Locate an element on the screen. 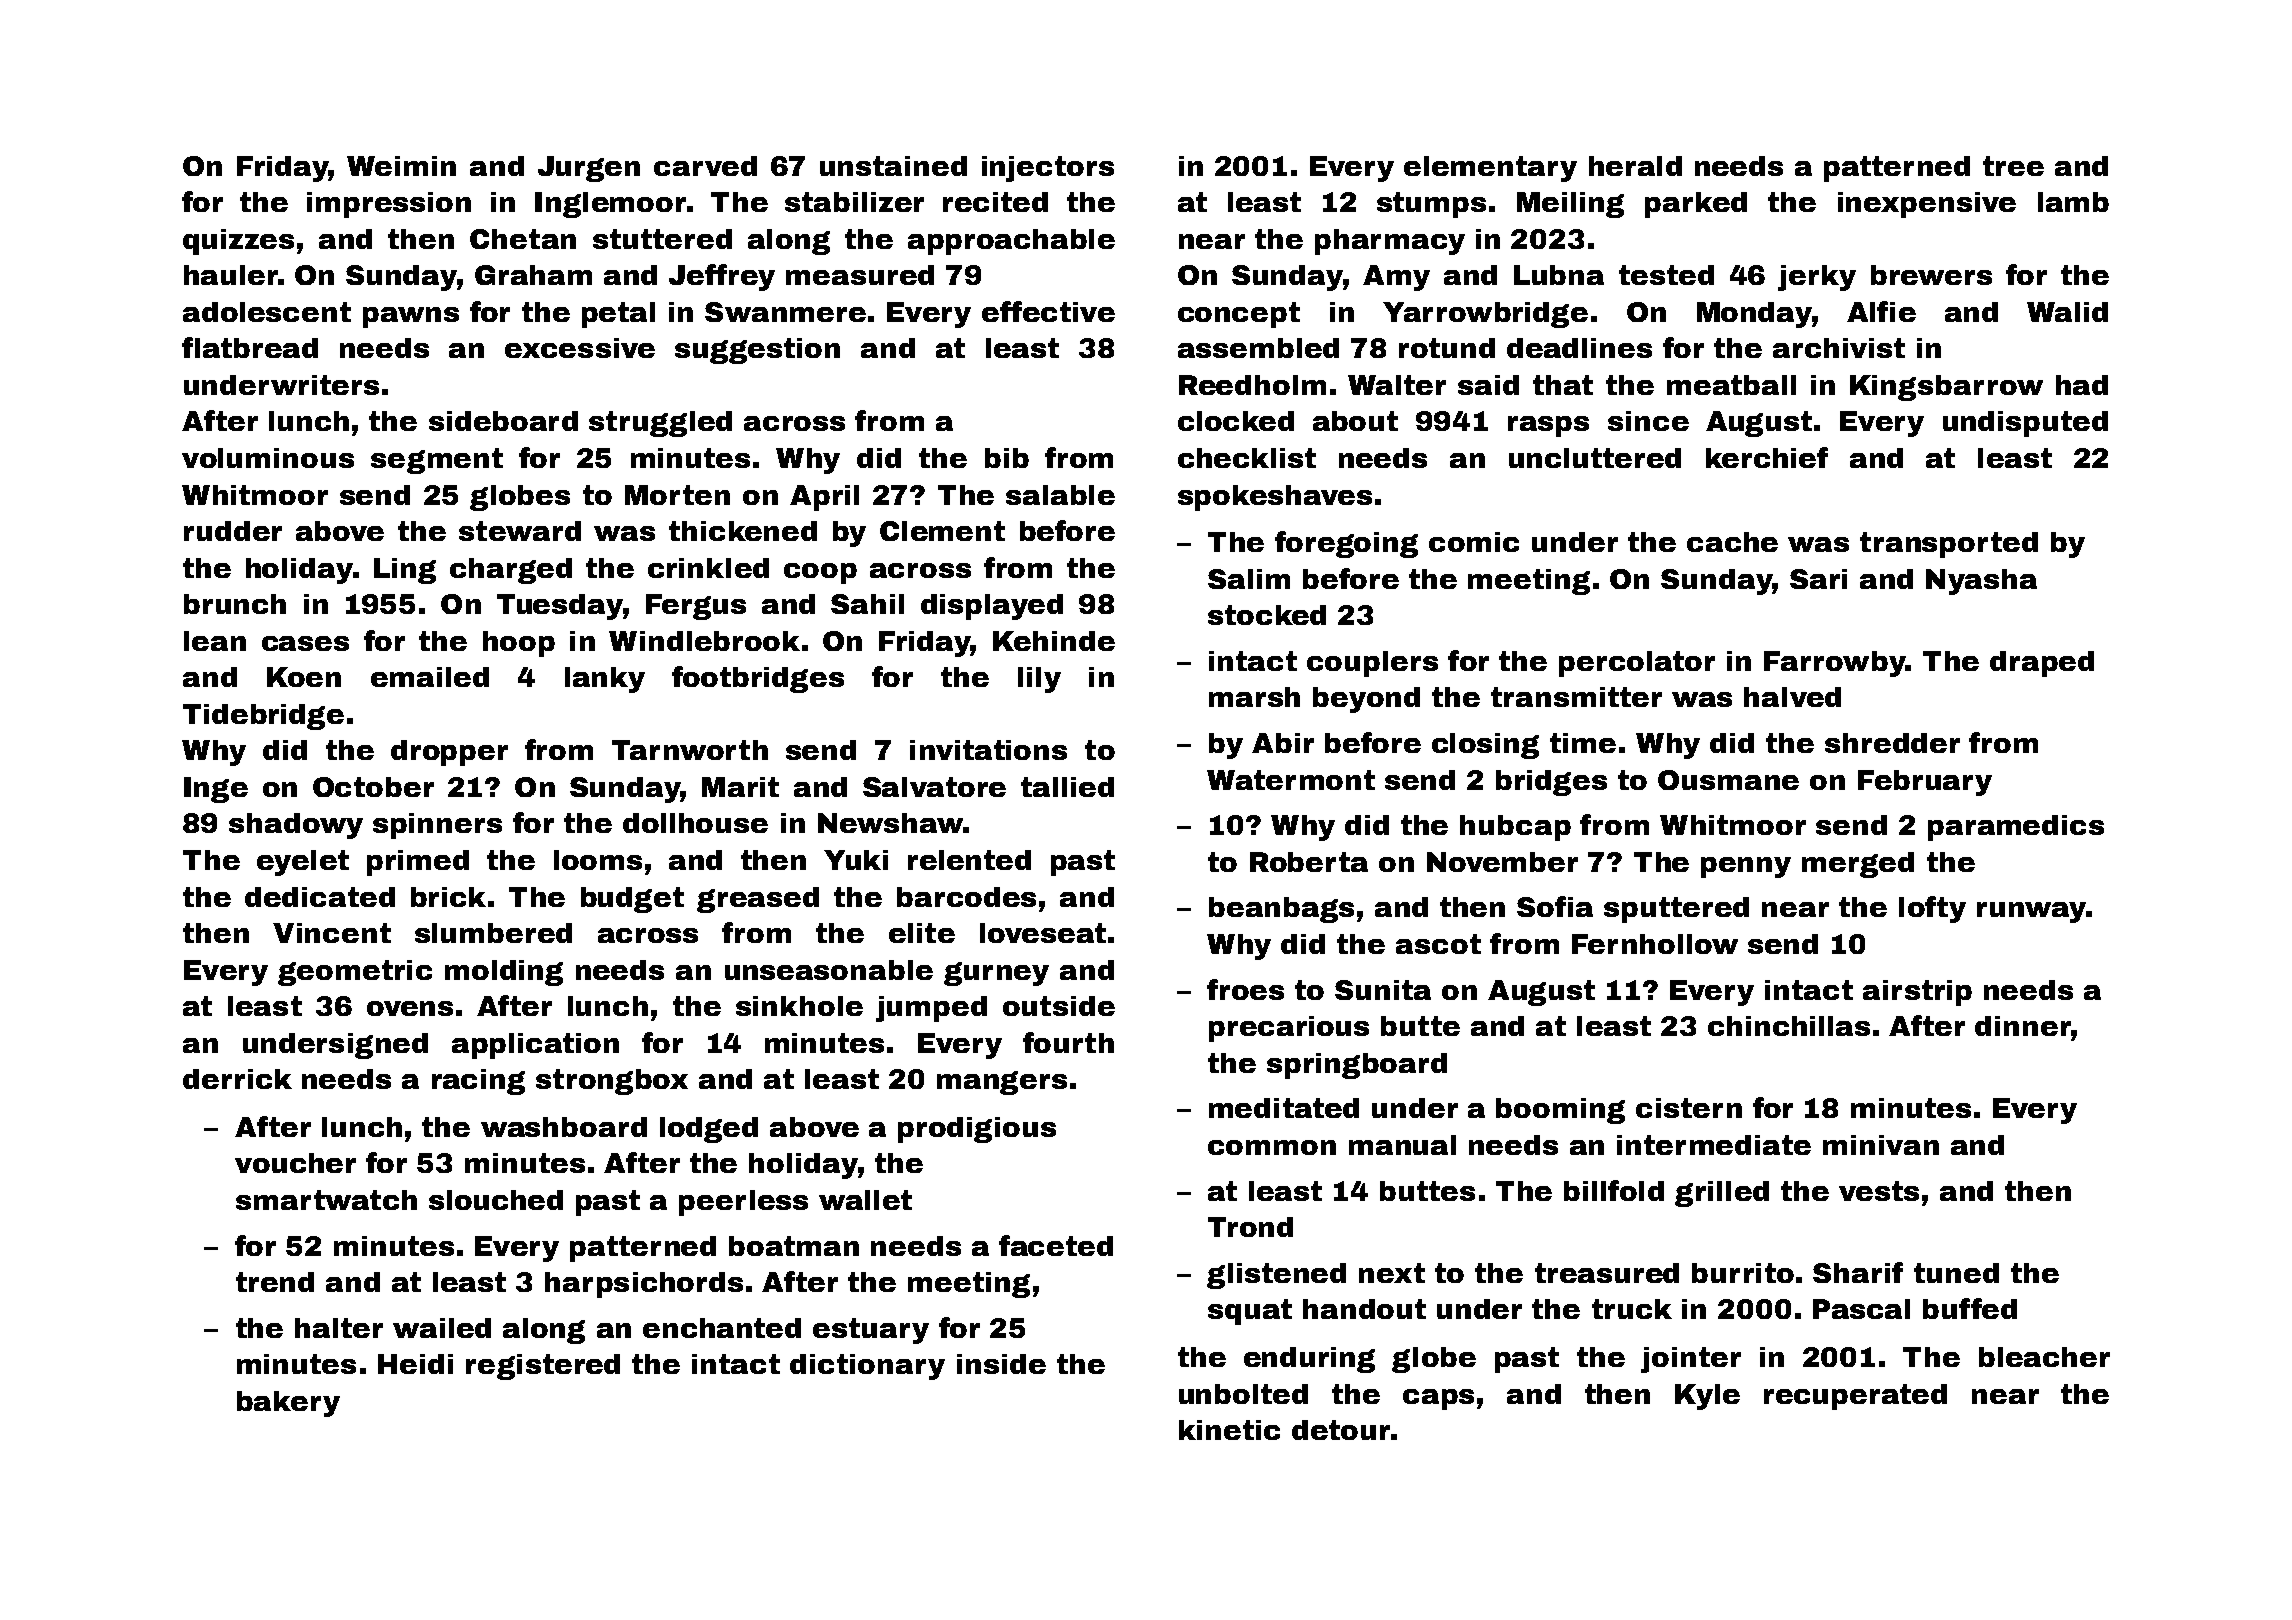 This screenshot has height=1620, width=2292. halter is located at coordinates (339, 1328).
